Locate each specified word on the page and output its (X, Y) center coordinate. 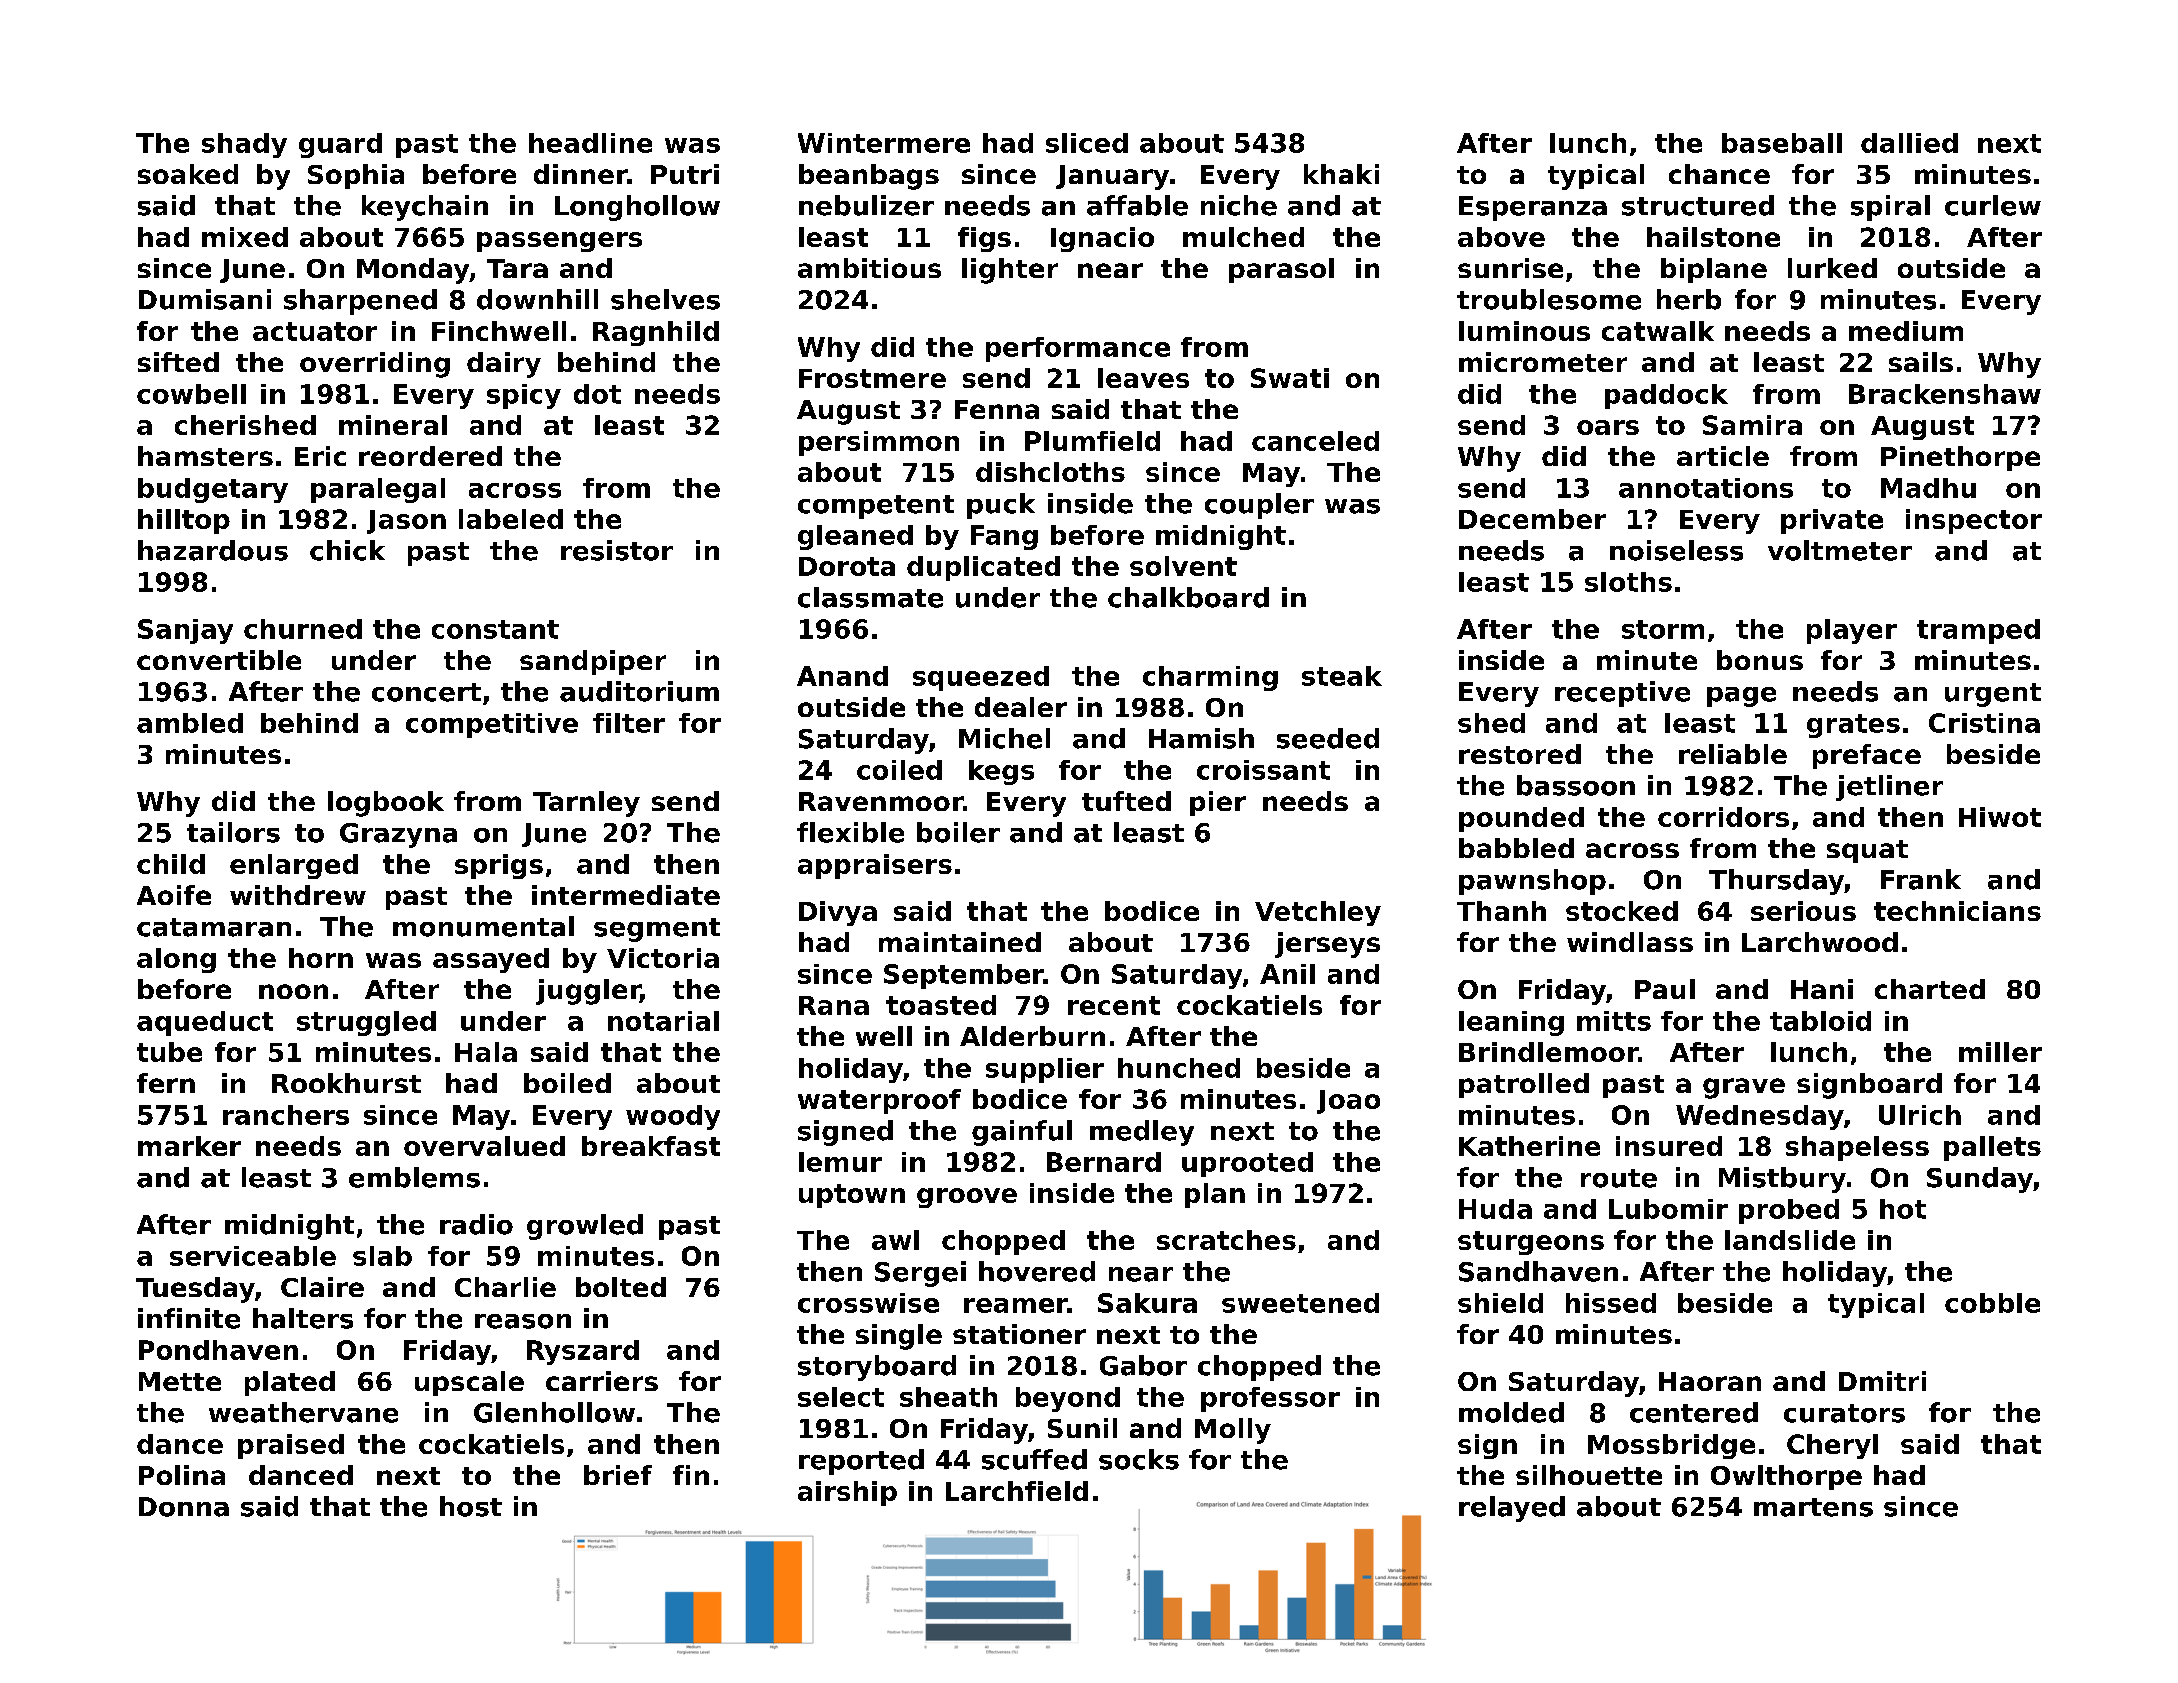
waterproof (879, 1101)
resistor (617, 550)
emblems (414, 1177)
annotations (1706, 488)
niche (1239, 205)
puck (1001, 506)
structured (1698, 205)
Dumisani (205, 299)
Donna (184, 1507)
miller (2000, 1052)
